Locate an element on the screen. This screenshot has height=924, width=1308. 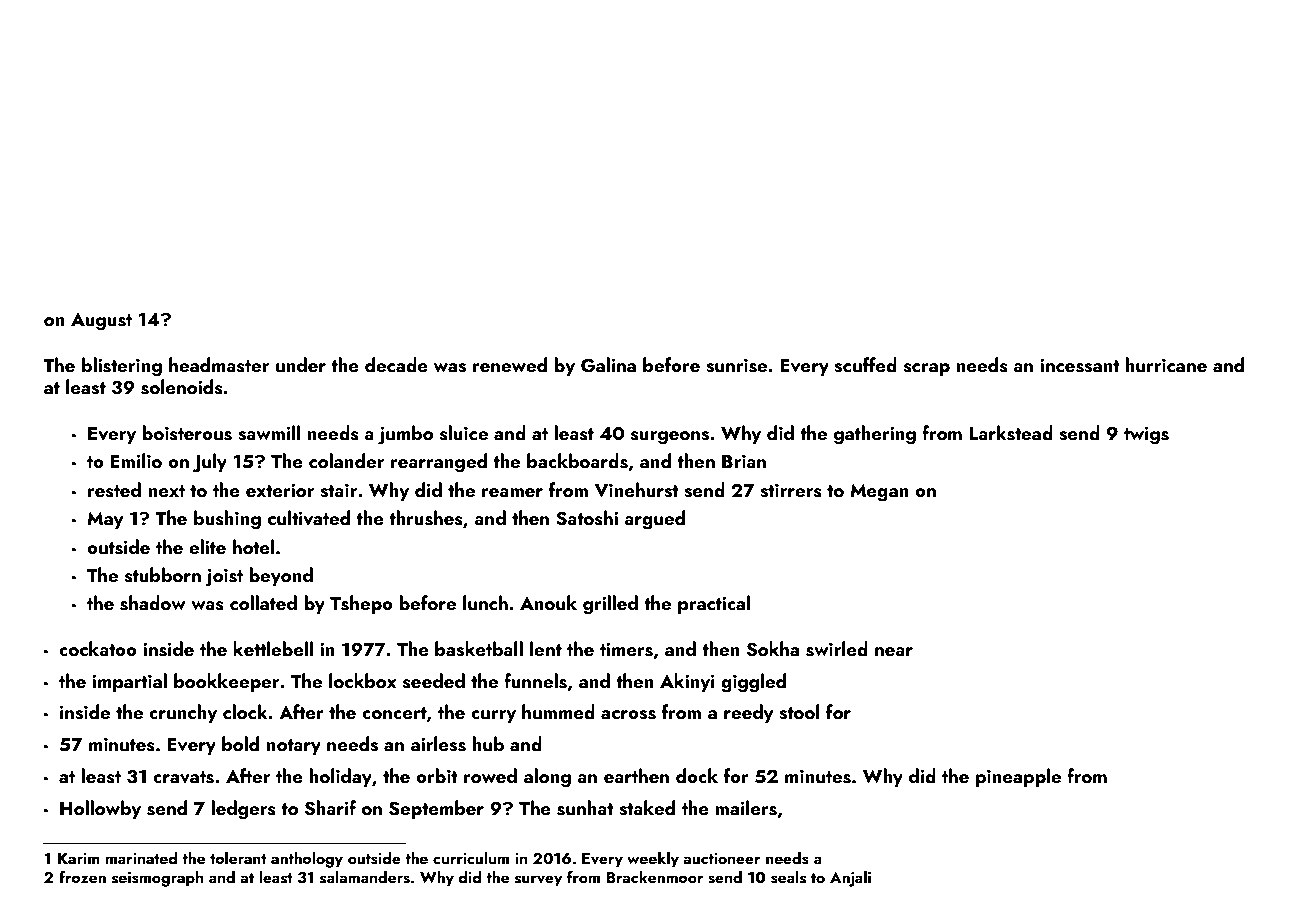
argued is located at coordinates (654, 520).
